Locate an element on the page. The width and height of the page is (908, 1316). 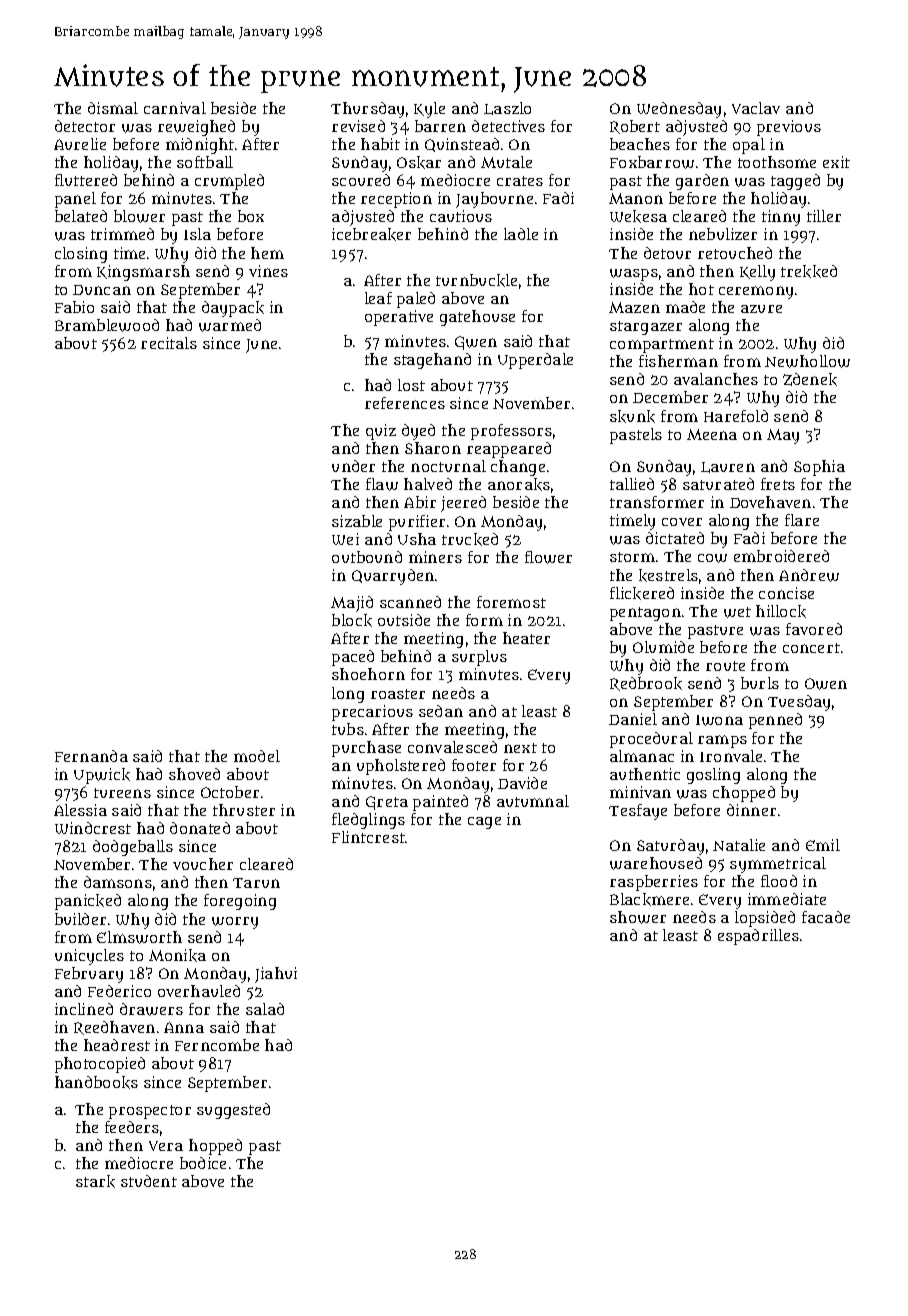
Laszlo is located at coordinates (507, 108).
